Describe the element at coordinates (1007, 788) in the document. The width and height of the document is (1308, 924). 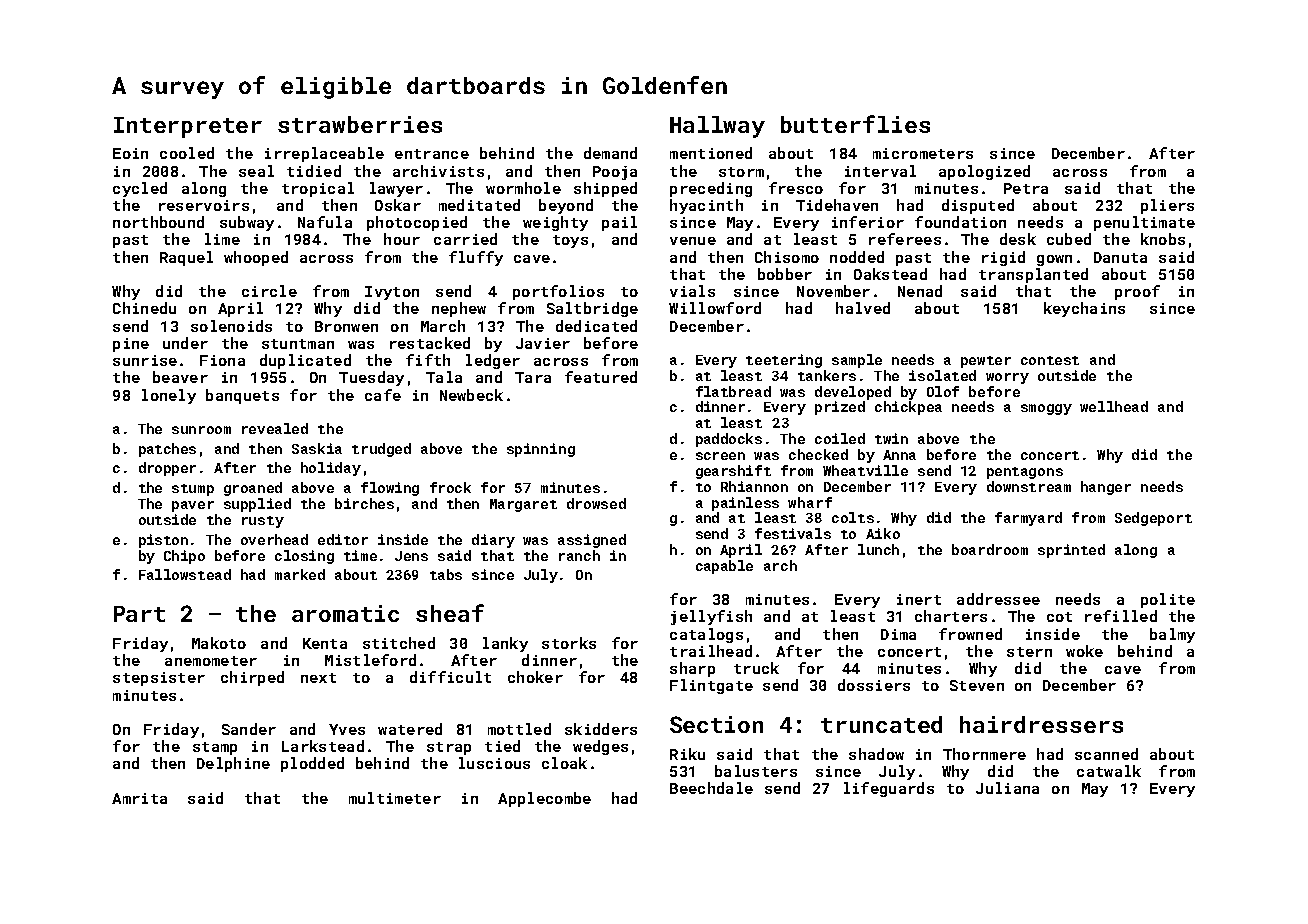
I see `Juliana` at that location.
